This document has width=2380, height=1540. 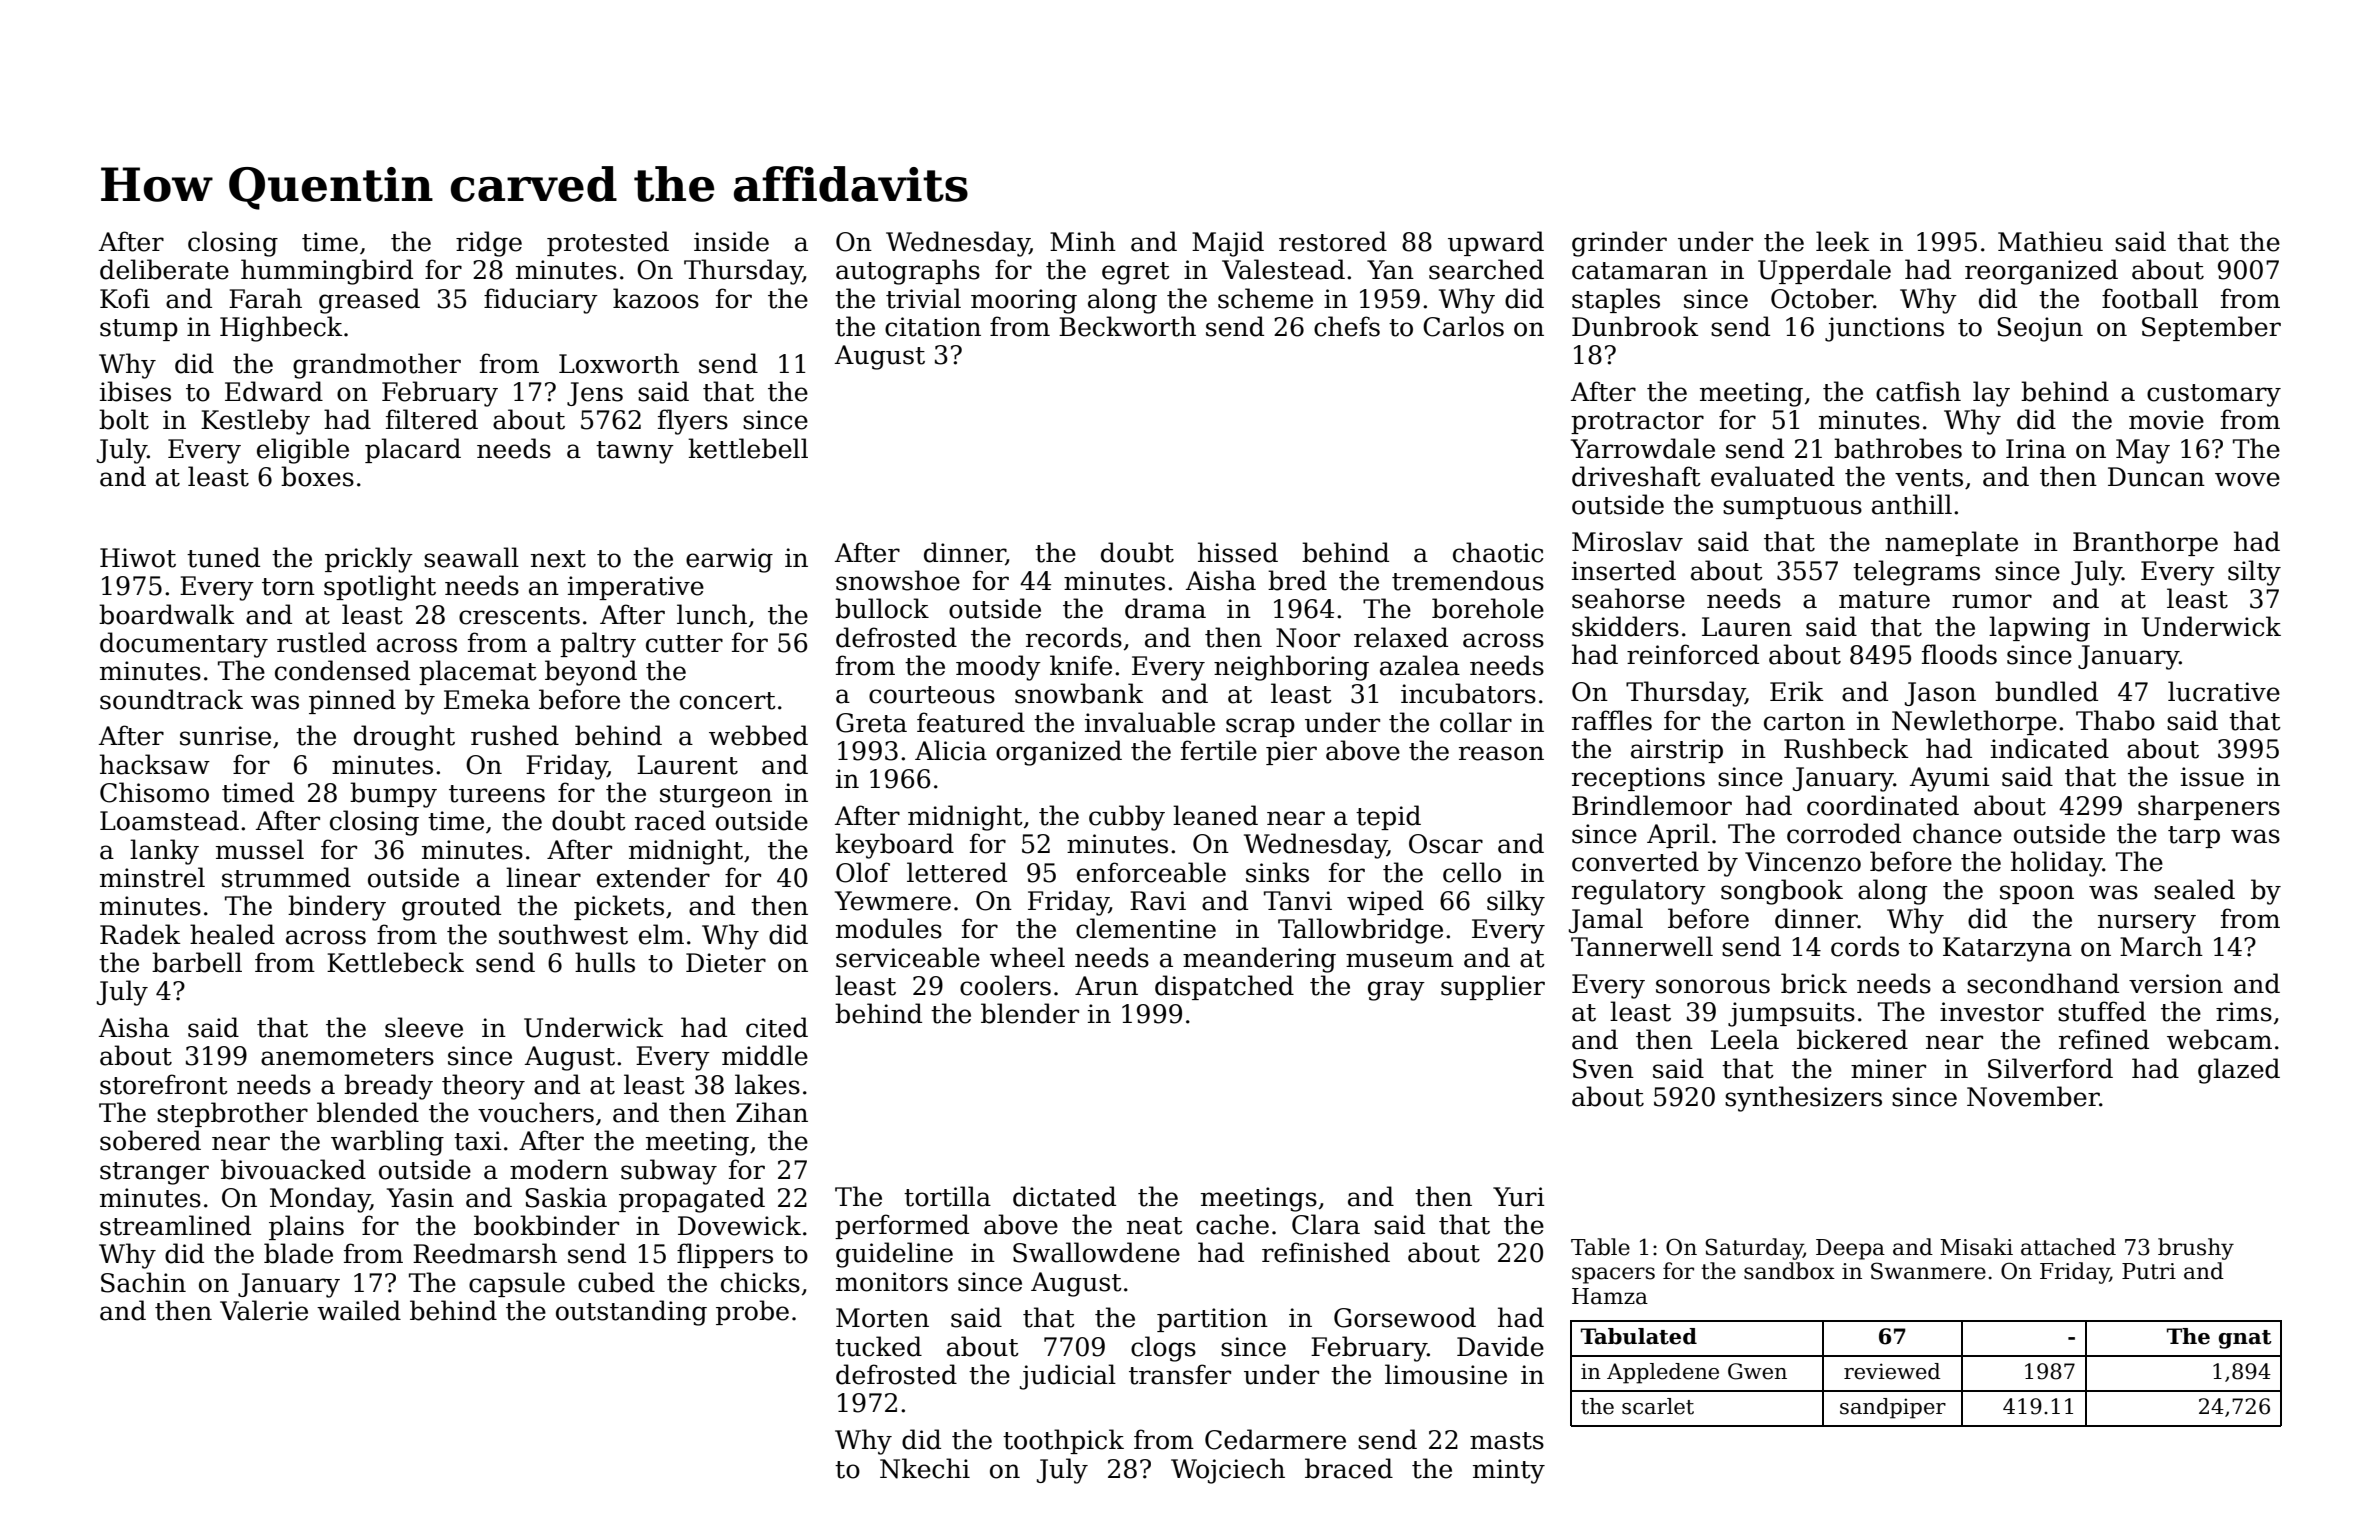 I want to click on Swanmere, so click(x=1928, y=1271).
